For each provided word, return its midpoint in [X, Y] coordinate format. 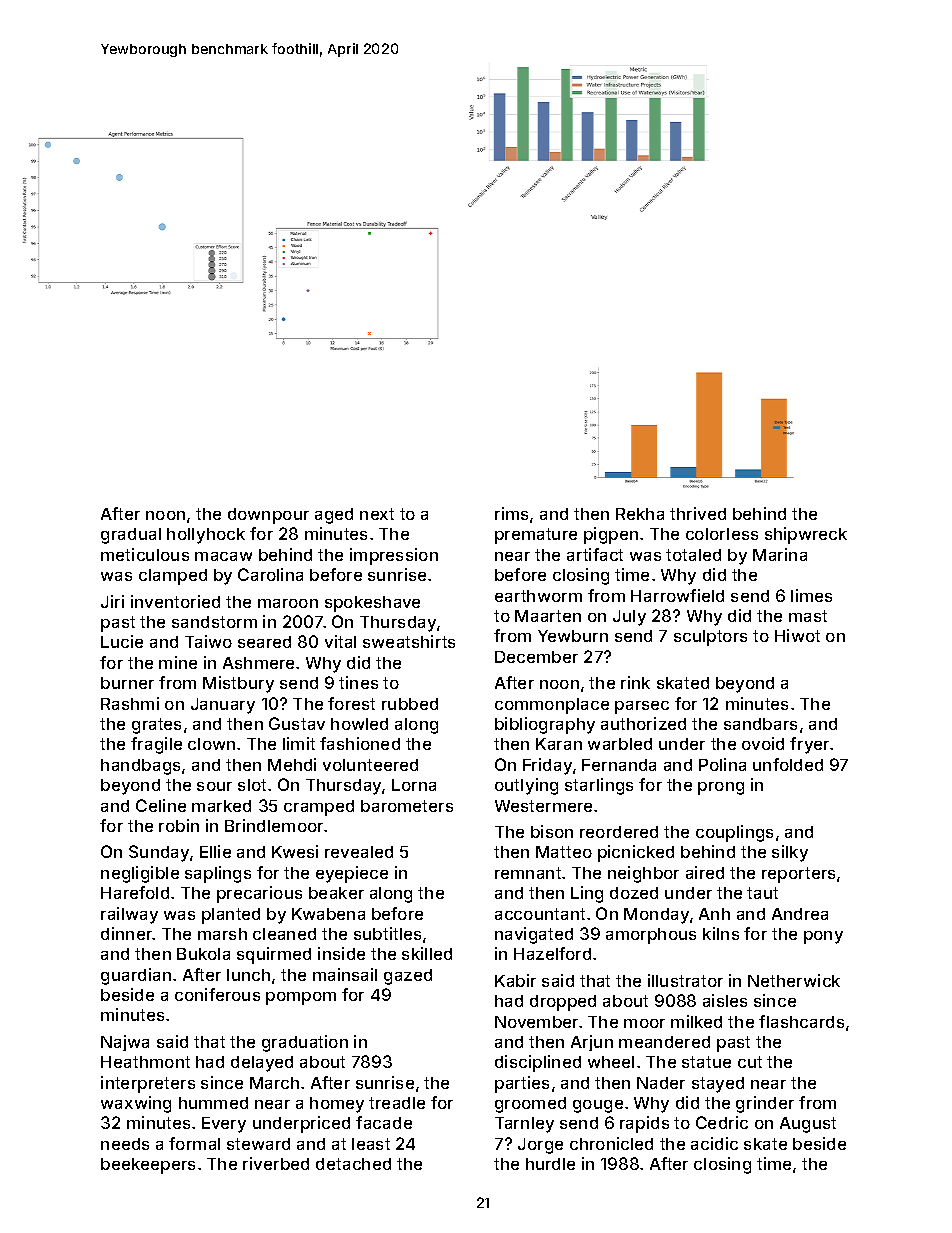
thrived [698, 513]
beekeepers [148, 1166]
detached [353, 1164]
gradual [131, 536]
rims [511, 513]
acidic [714, 1143]
